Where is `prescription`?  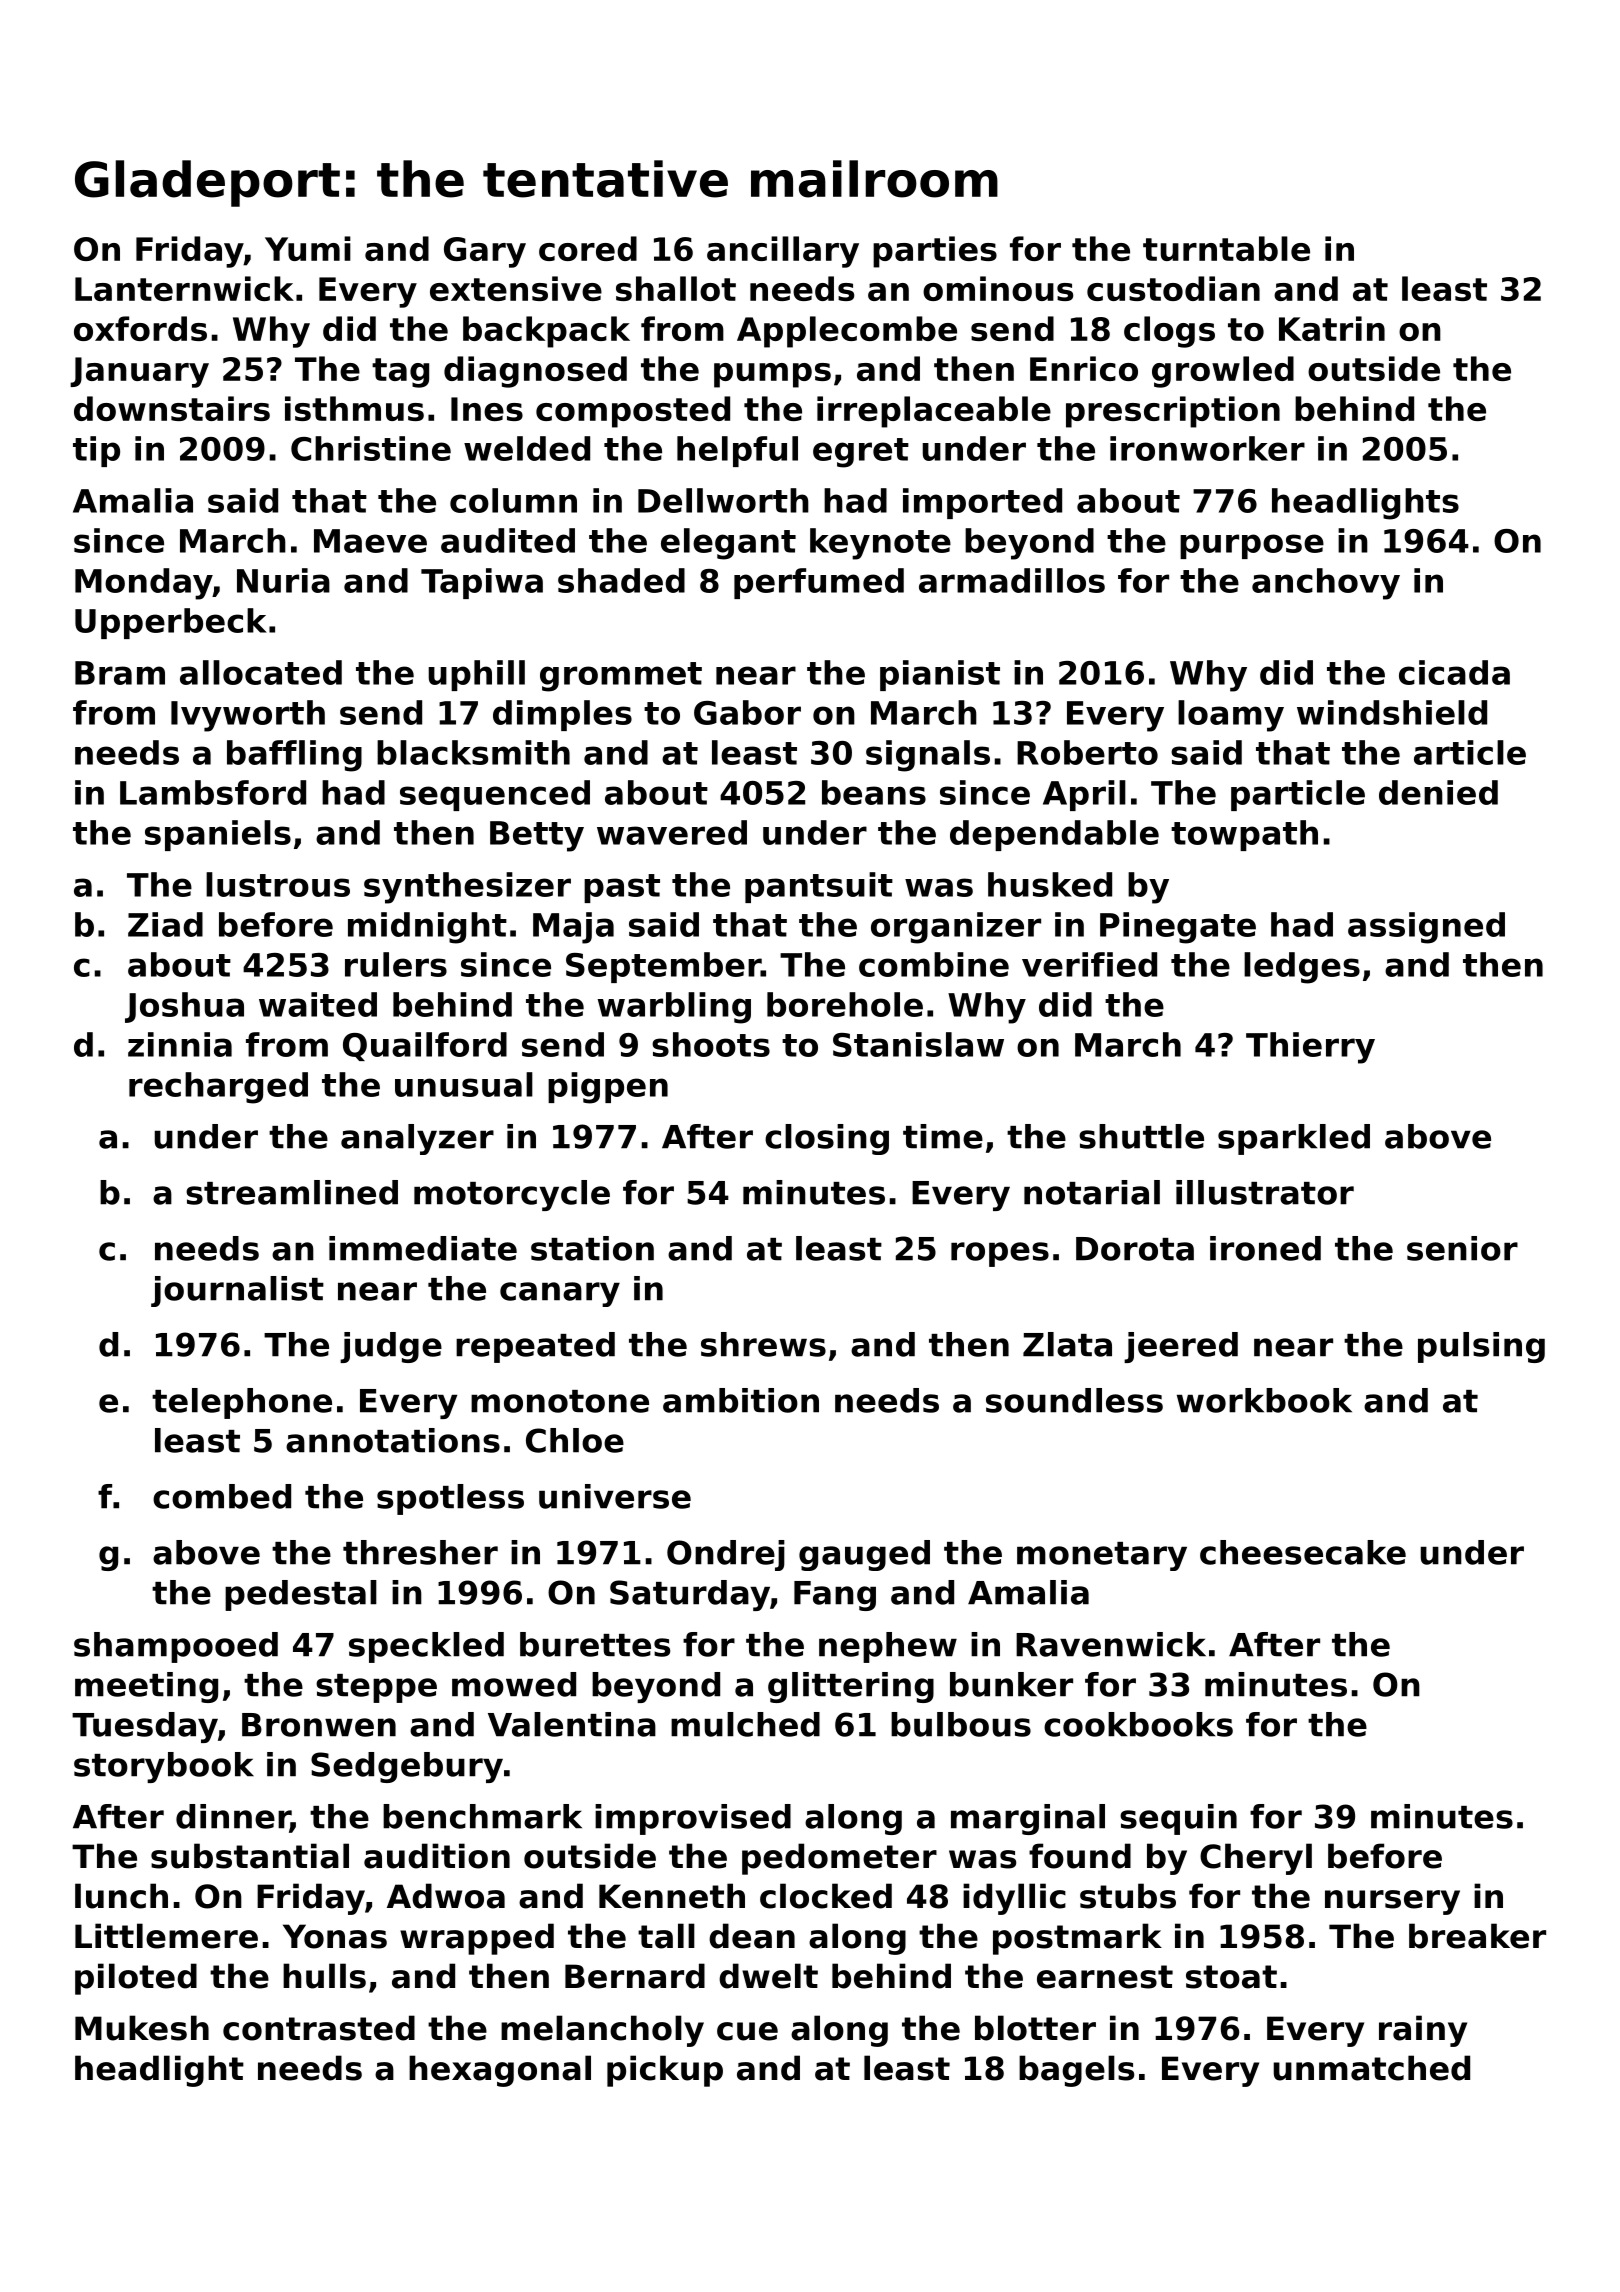 prescription is located at coordinates (1173, 412).
